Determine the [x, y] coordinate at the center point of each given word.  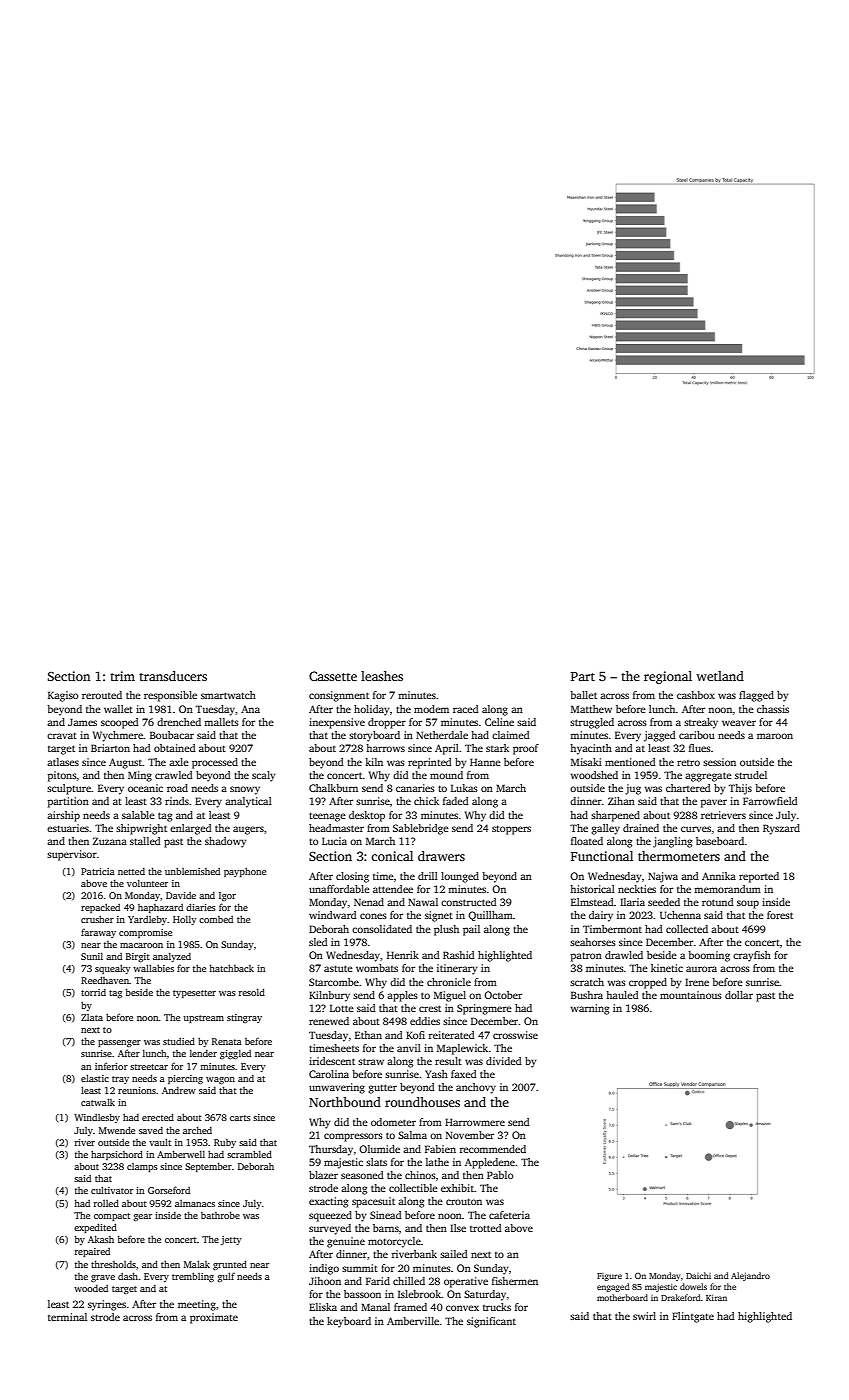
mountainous [691, 995]
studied [179, 1041]
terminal [67, 1317]
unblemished [192, 871]
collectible [413, 1188]
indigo [324, 1269]
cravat [62, 735]
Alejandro [750, 1276]
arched [197, 1130]
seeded [664, 902]
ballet [583, 695]
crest [430, 1008]
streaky [701, 723]
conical [392, 856]
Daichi [698, 1275]
